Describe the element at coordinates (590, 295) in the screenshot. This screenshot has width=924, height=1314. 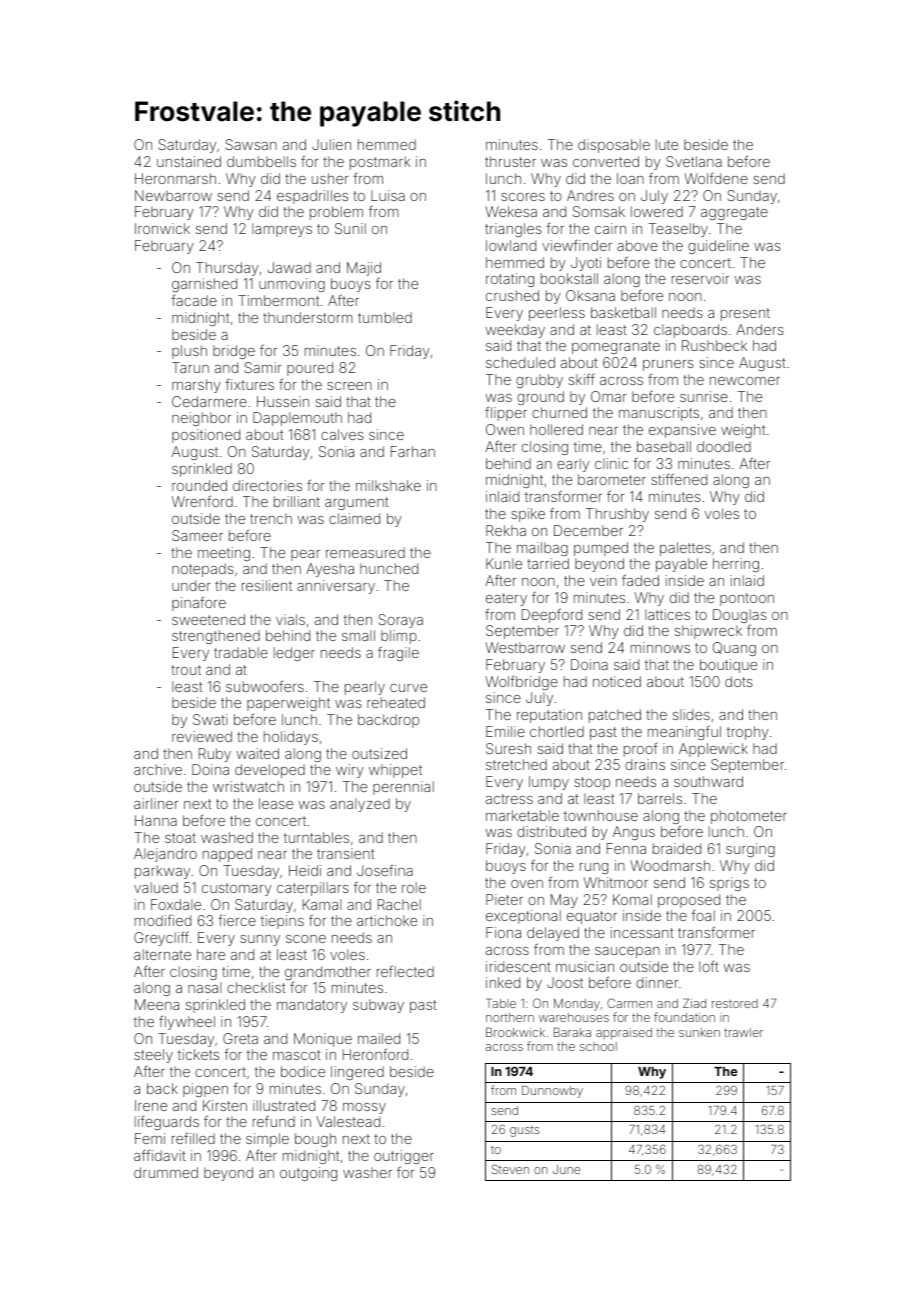
I see `Oksana` at that location.
